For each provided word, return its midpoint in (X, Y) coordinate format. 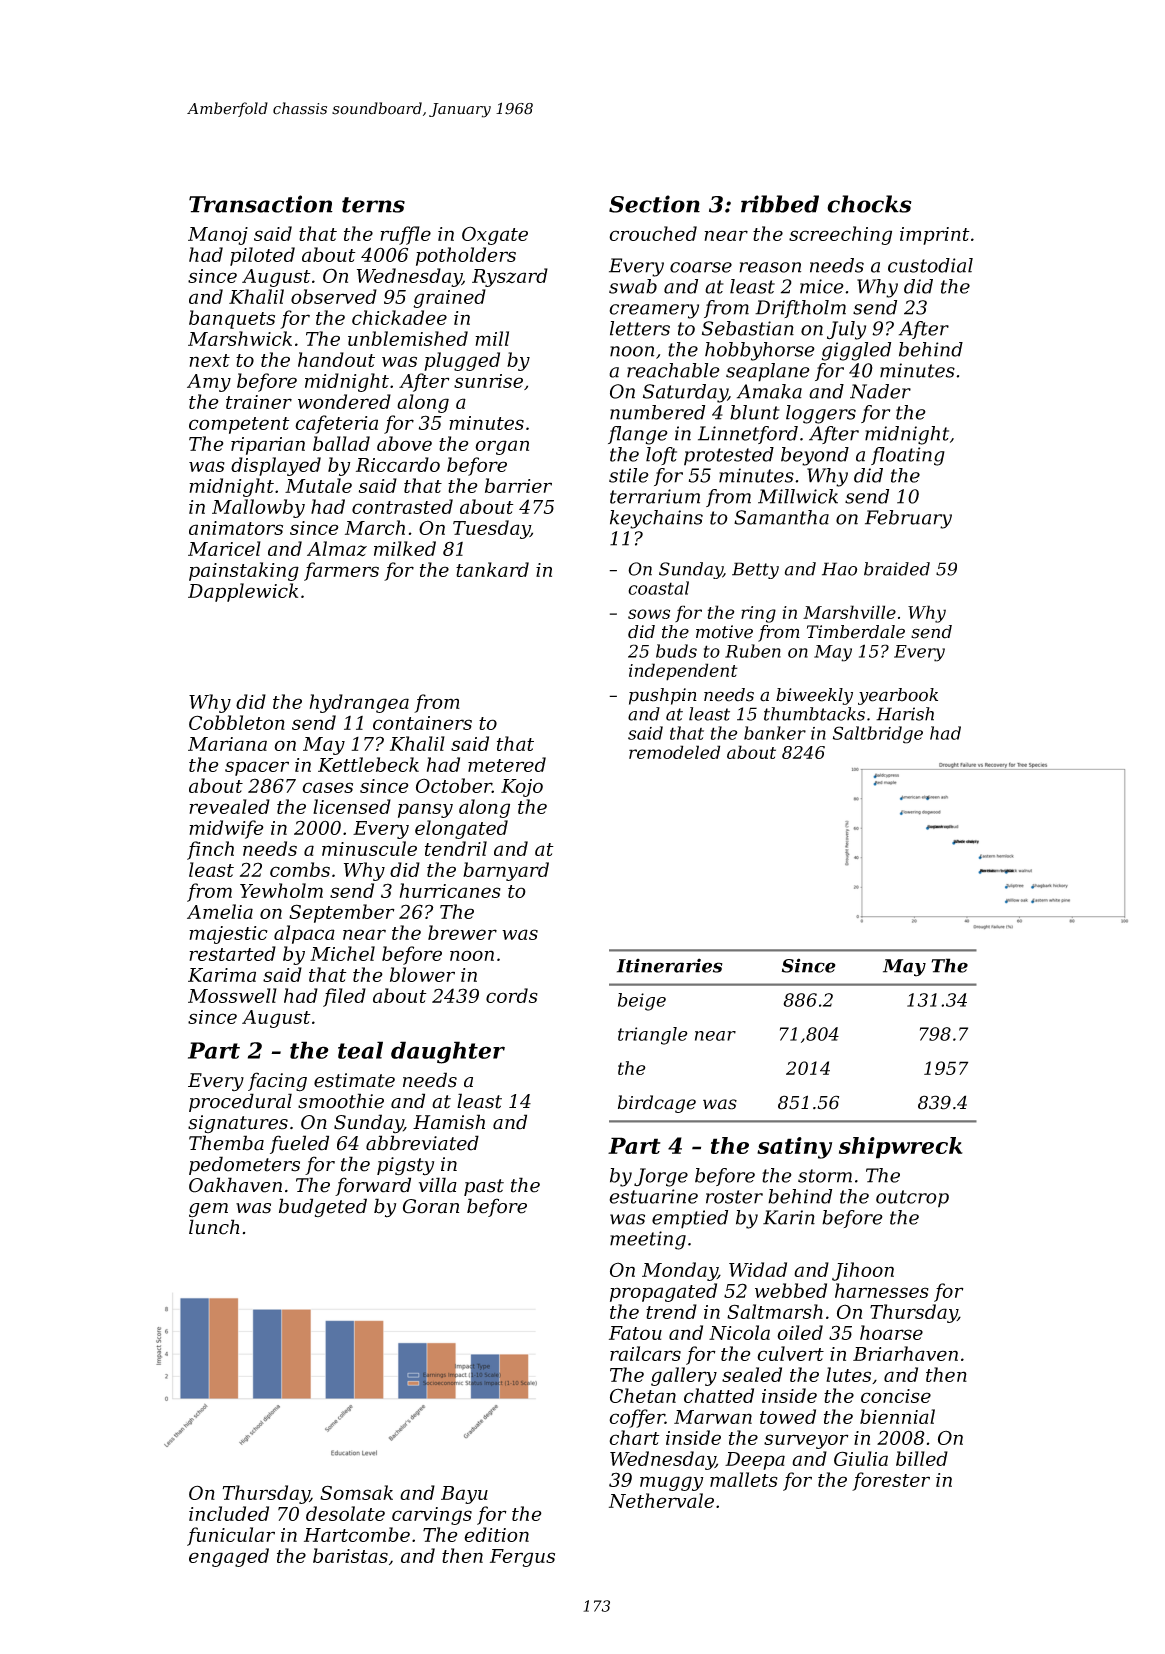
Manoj (218, 236)
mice (822, 286)
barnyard (506, 871)
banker (775, 733)
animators (236, 528)
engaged (229, 1557)
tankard (492, 569)
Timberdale (856, 632)
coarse (701, 267)
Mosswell (232, 995)
